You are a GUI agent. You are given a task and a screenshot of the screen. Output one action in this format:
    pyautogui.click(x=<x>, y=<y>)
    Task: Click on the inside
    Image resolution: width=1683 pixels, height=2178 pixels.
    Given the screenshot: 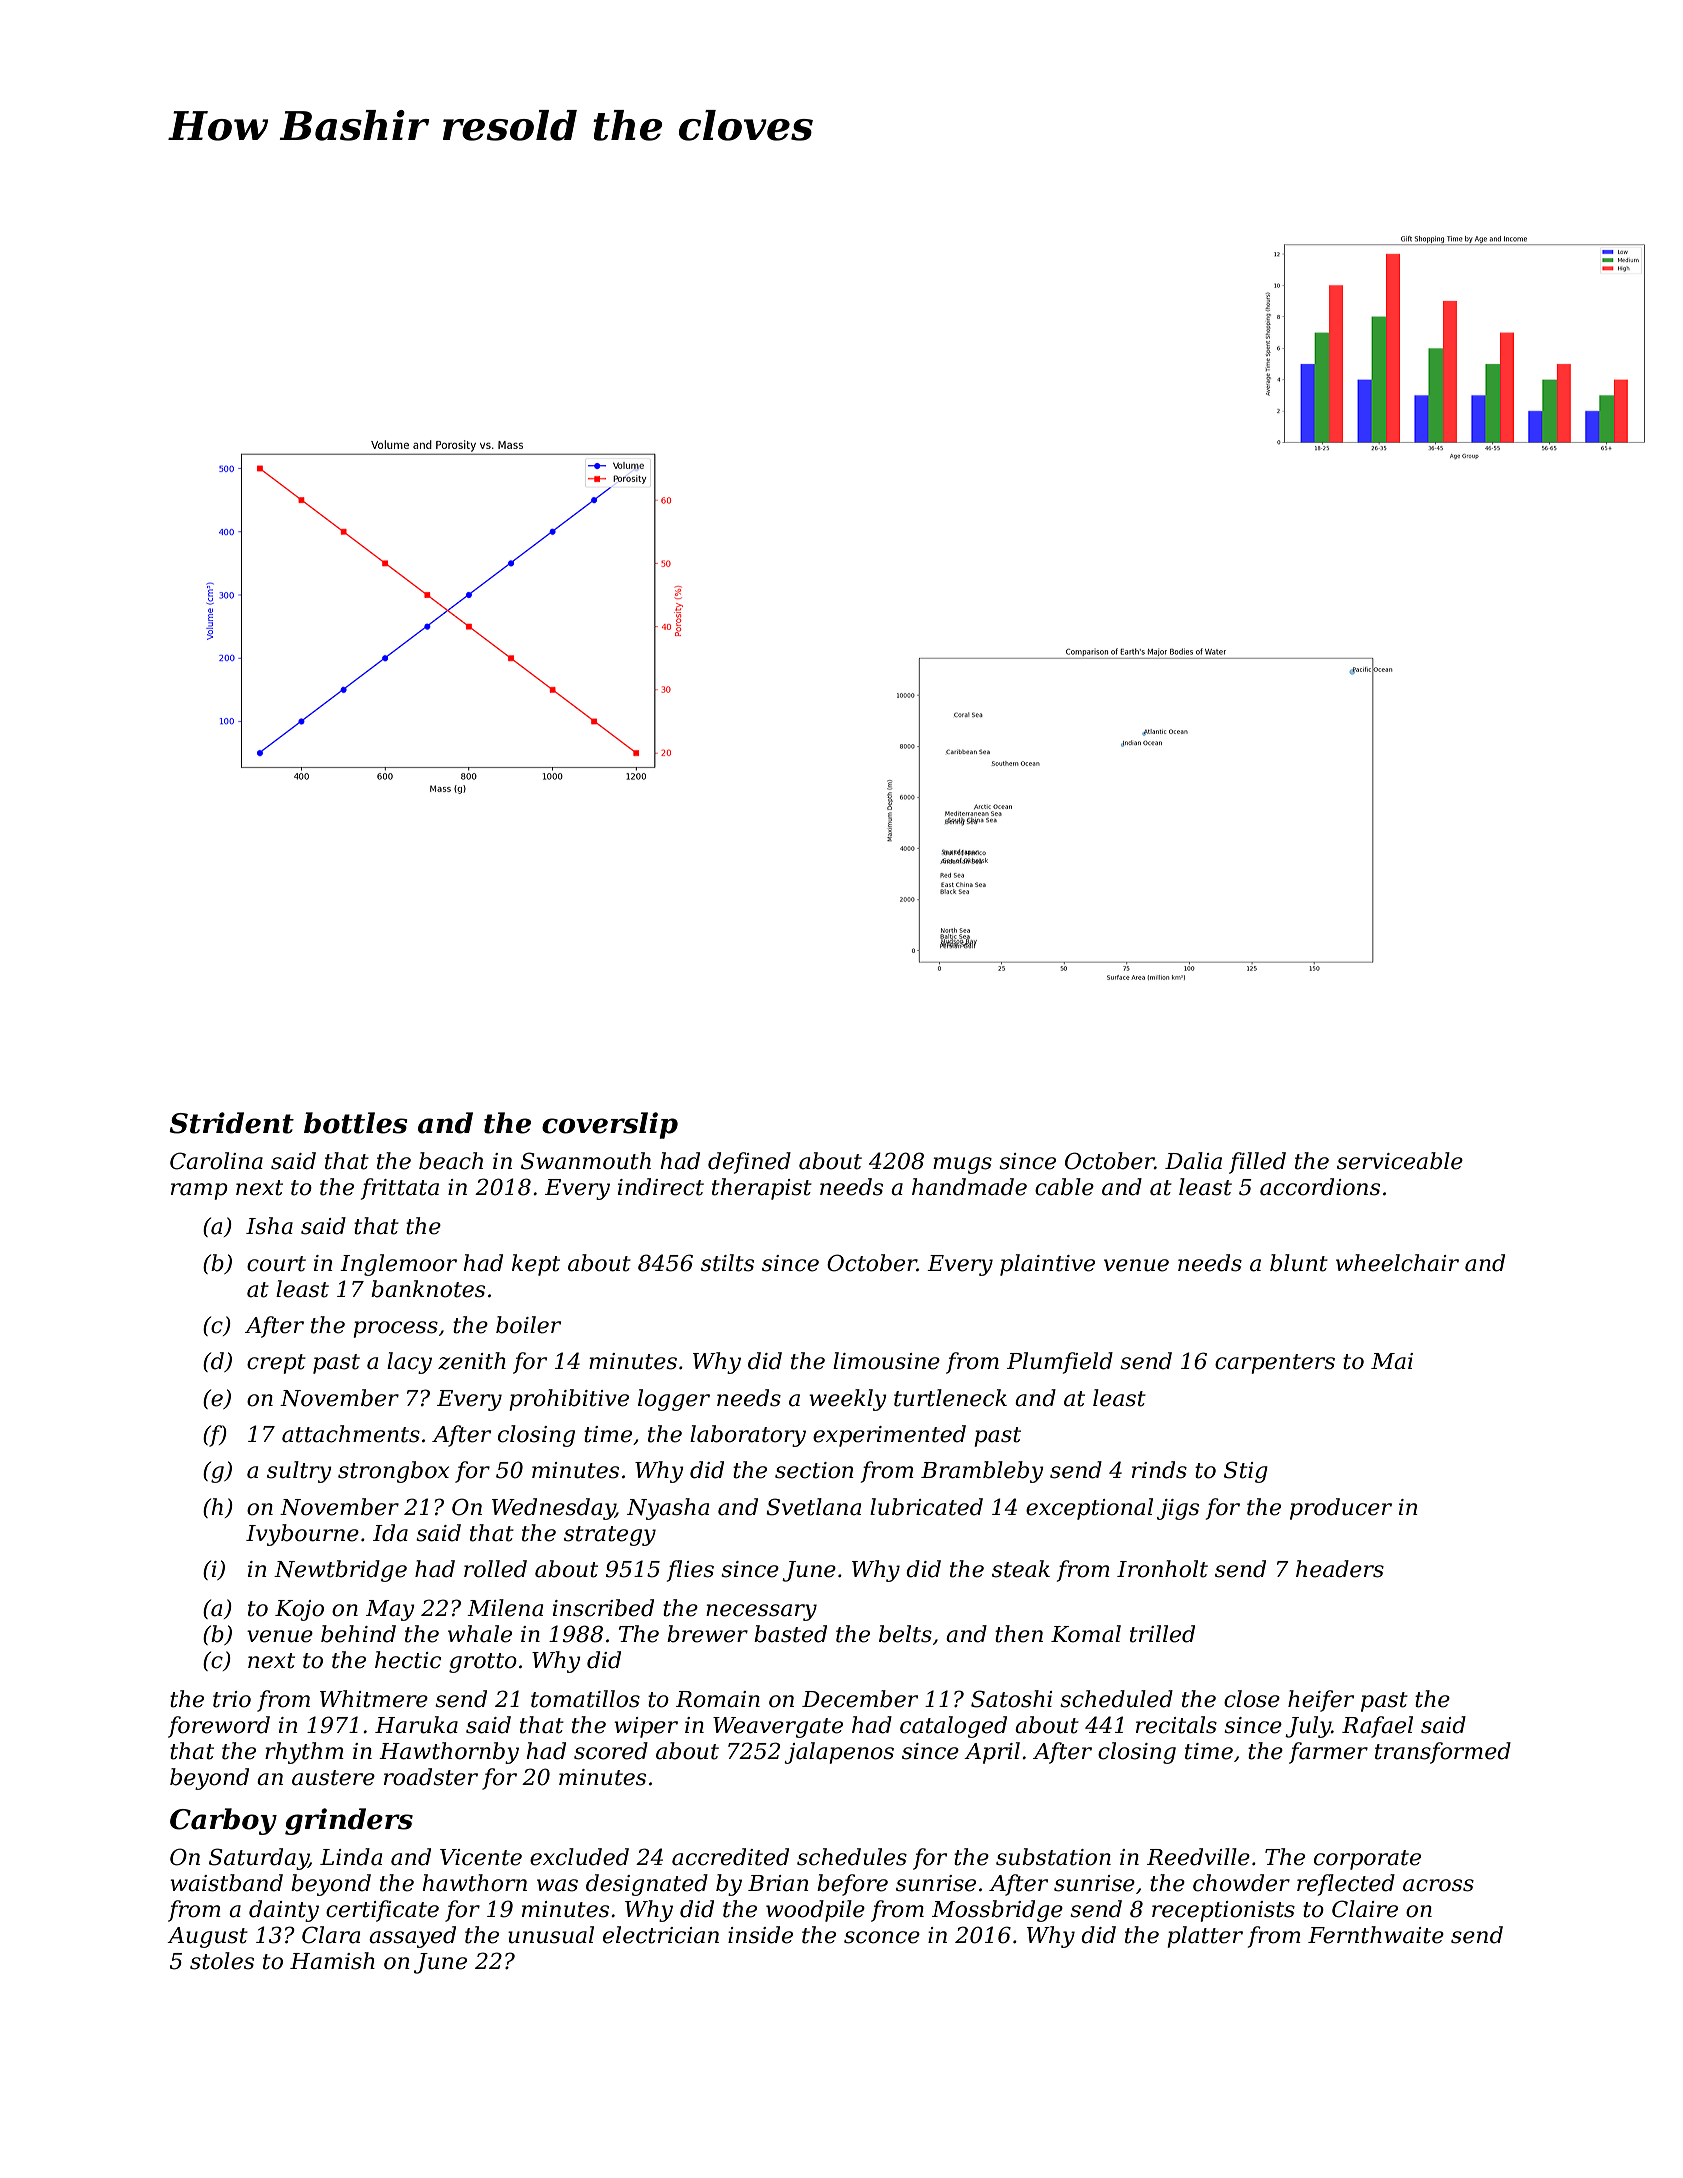 What is the action you would take?
    pyautogui.click(x=760, y=1935)
